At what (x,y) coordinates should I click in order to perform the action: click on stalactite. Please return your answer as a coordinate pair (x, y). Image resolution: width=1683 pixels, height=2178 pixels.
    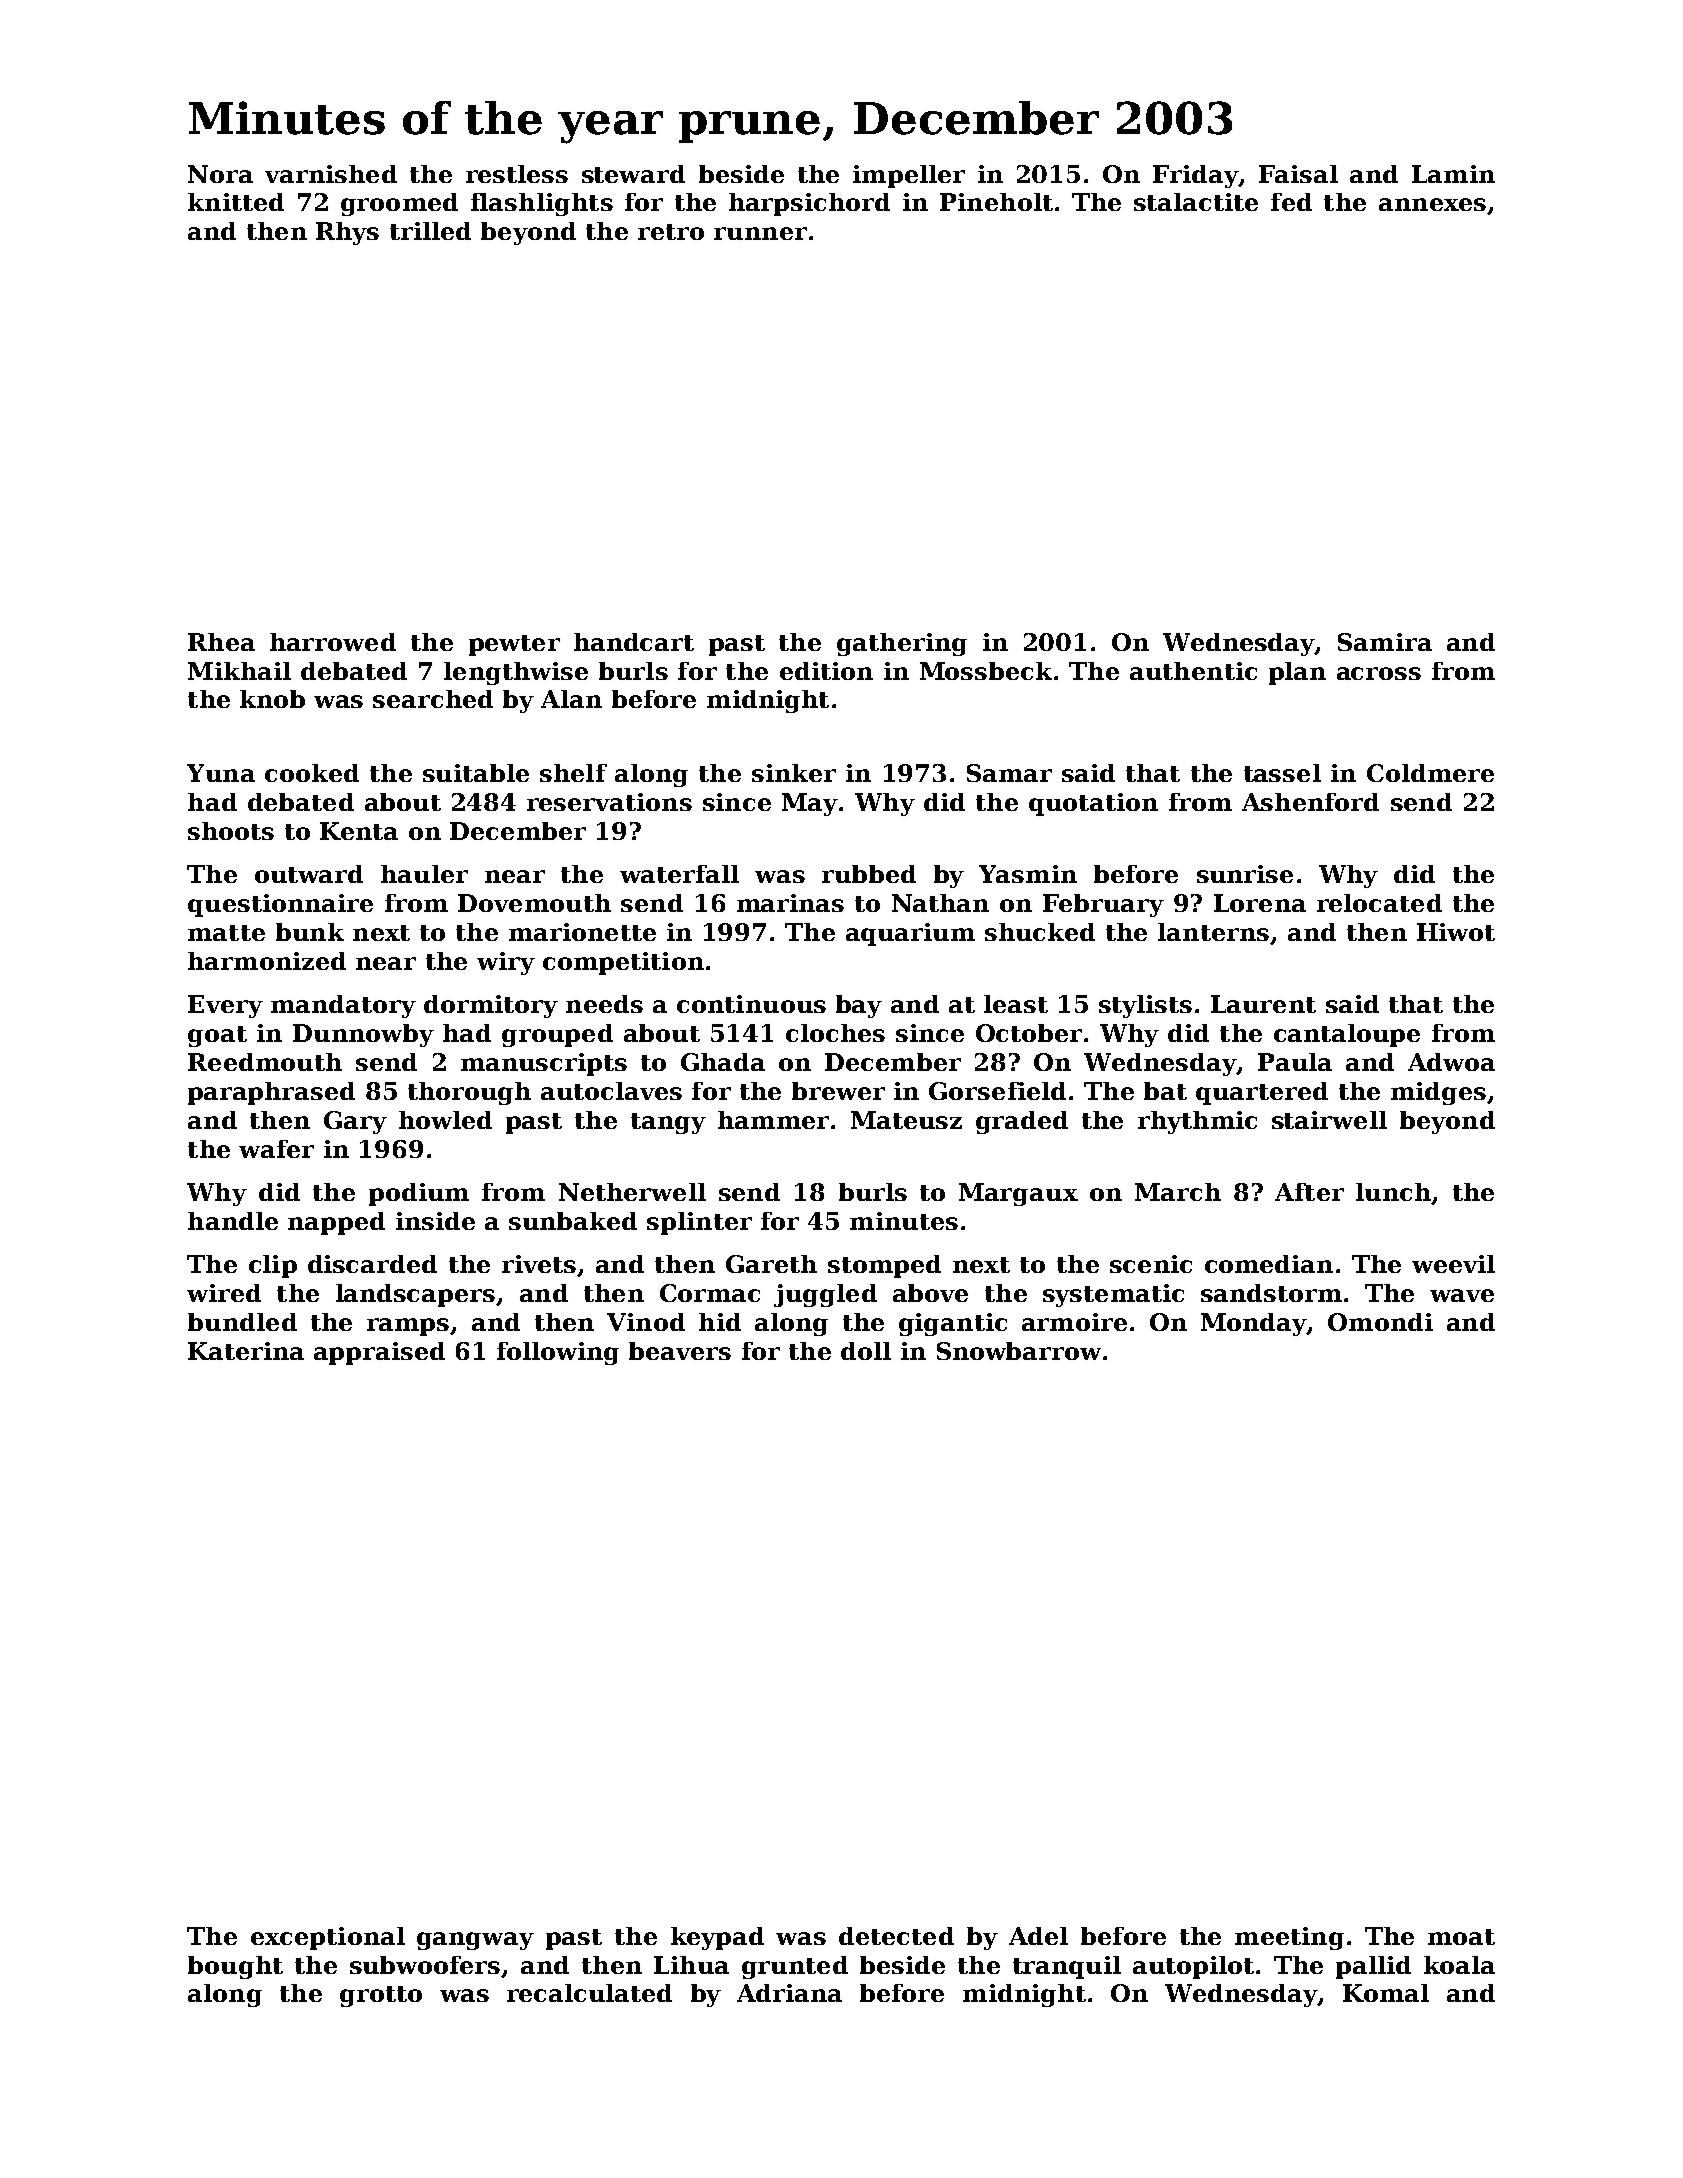
    Looking at the image, I should click on (1196, 202).
